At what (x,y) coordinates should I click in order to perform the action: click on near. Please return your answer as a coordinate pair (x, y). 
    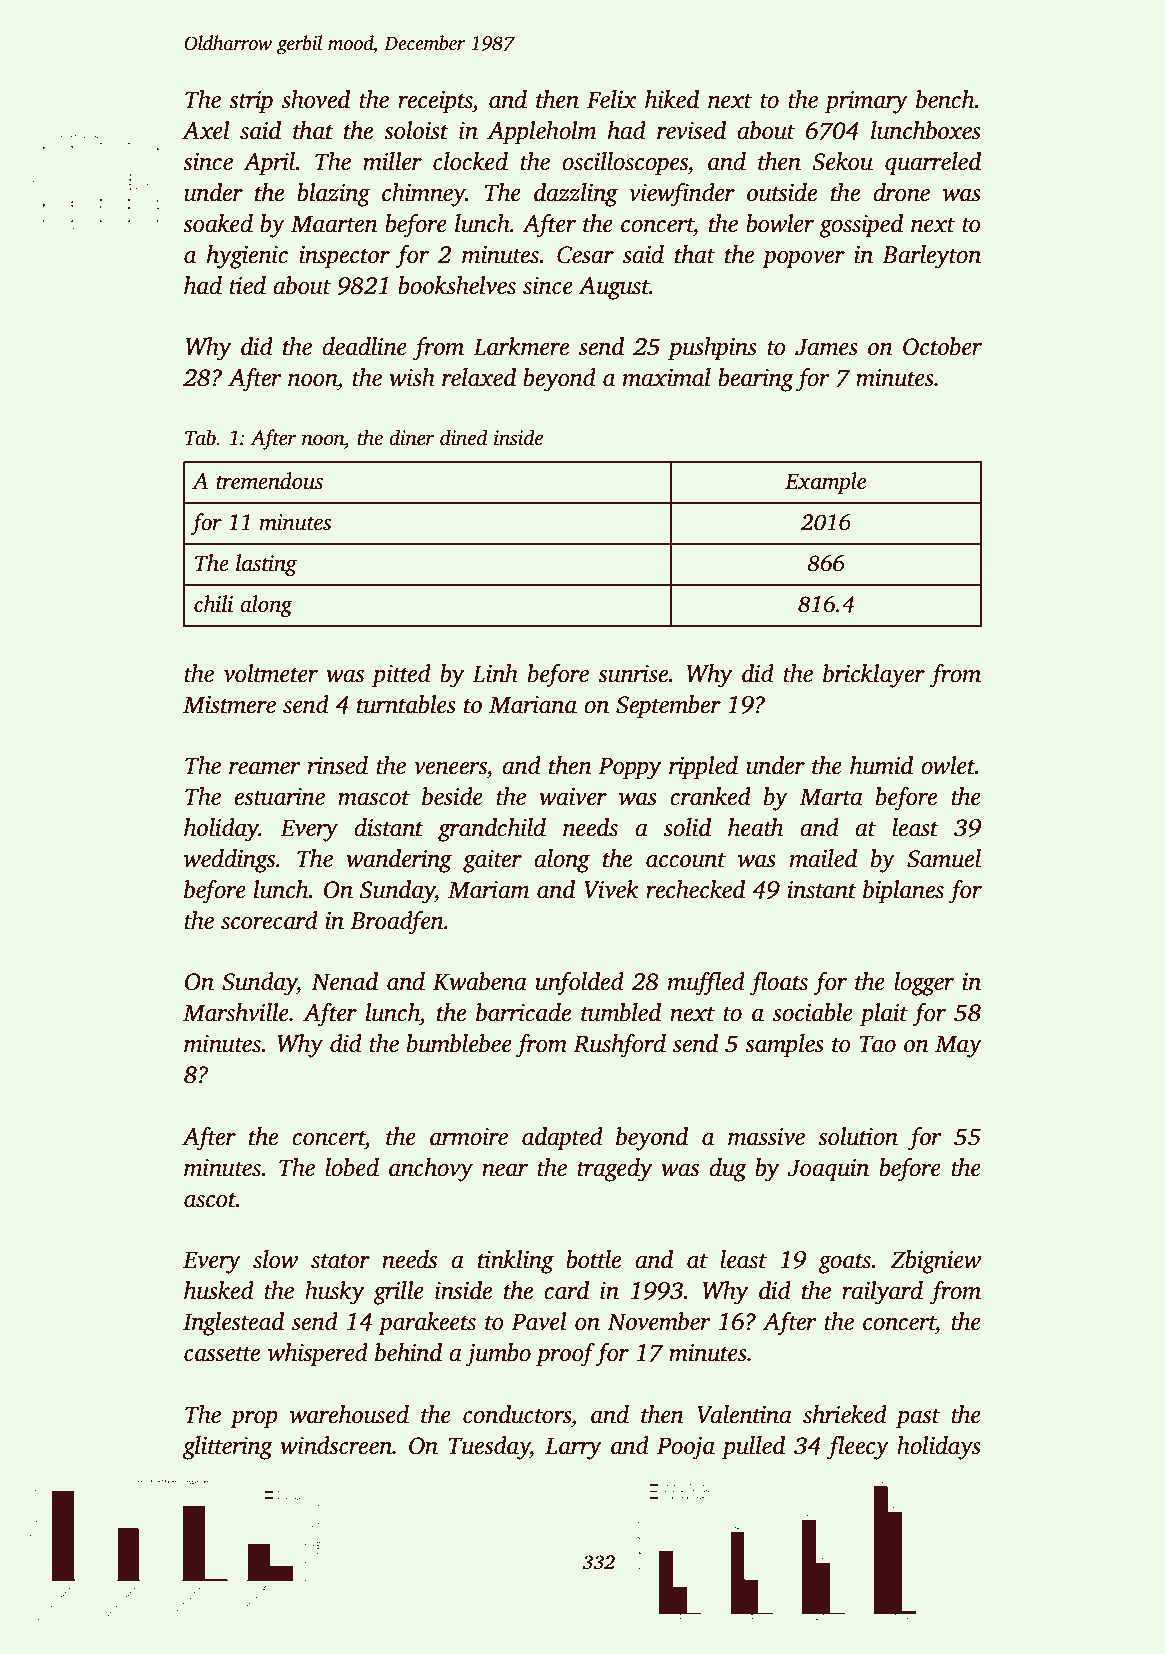
    Looking at the image, I should click on (505, 1170).
